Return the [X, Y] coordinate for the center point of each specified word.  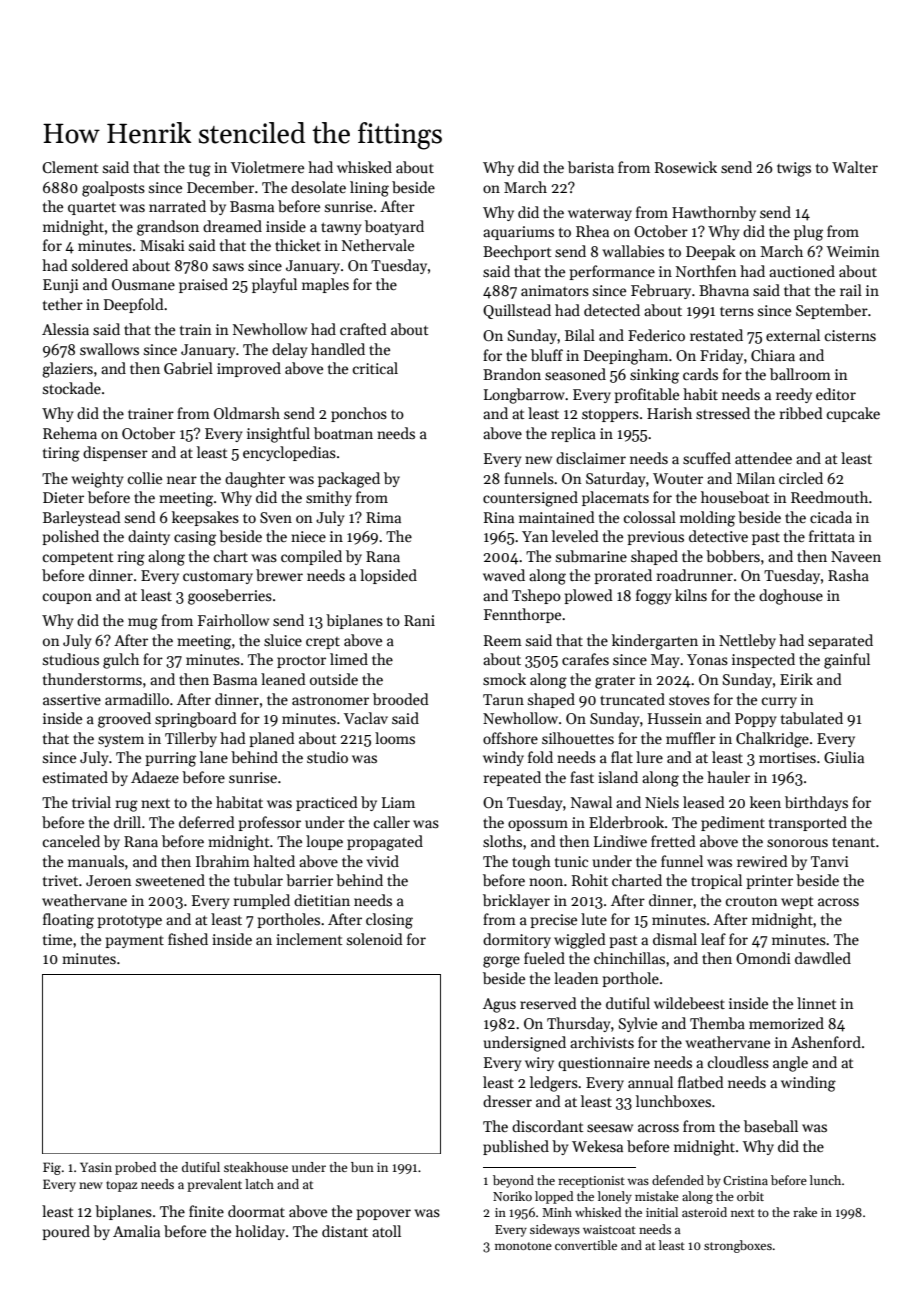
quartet [92, 208]
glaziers [67, 370]
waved [504, 575]
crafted [363, 329]
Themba [717, 1023]
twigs [794, 169]
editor [836, 394]
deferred [207, 822]
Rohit [590, 880]
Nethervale [378, 245]
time [57, 939]
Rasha [848, 575]
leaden [576, 978]
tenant [853, 842]
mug [143, 624]
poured [66, 1232]
